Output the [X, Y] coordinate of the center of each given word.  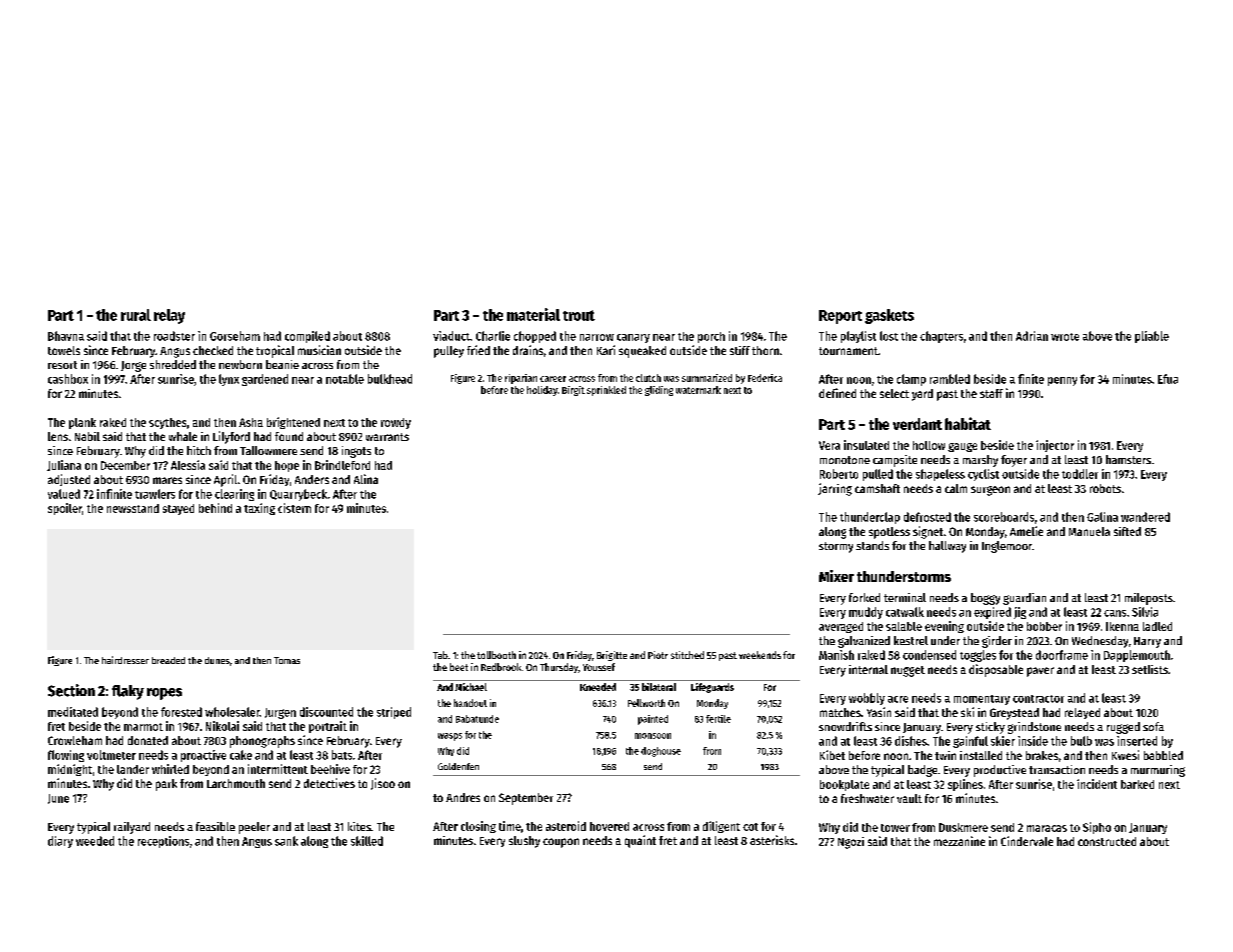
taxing [259, 509]
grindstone [1034, 728]
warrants [387, 437]
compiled [307, 337]
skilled [367, 841]
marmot [143, 727]
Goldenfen [458, 766]
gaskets [889, 316]
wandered [1145, 517]
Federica [765, 378]
